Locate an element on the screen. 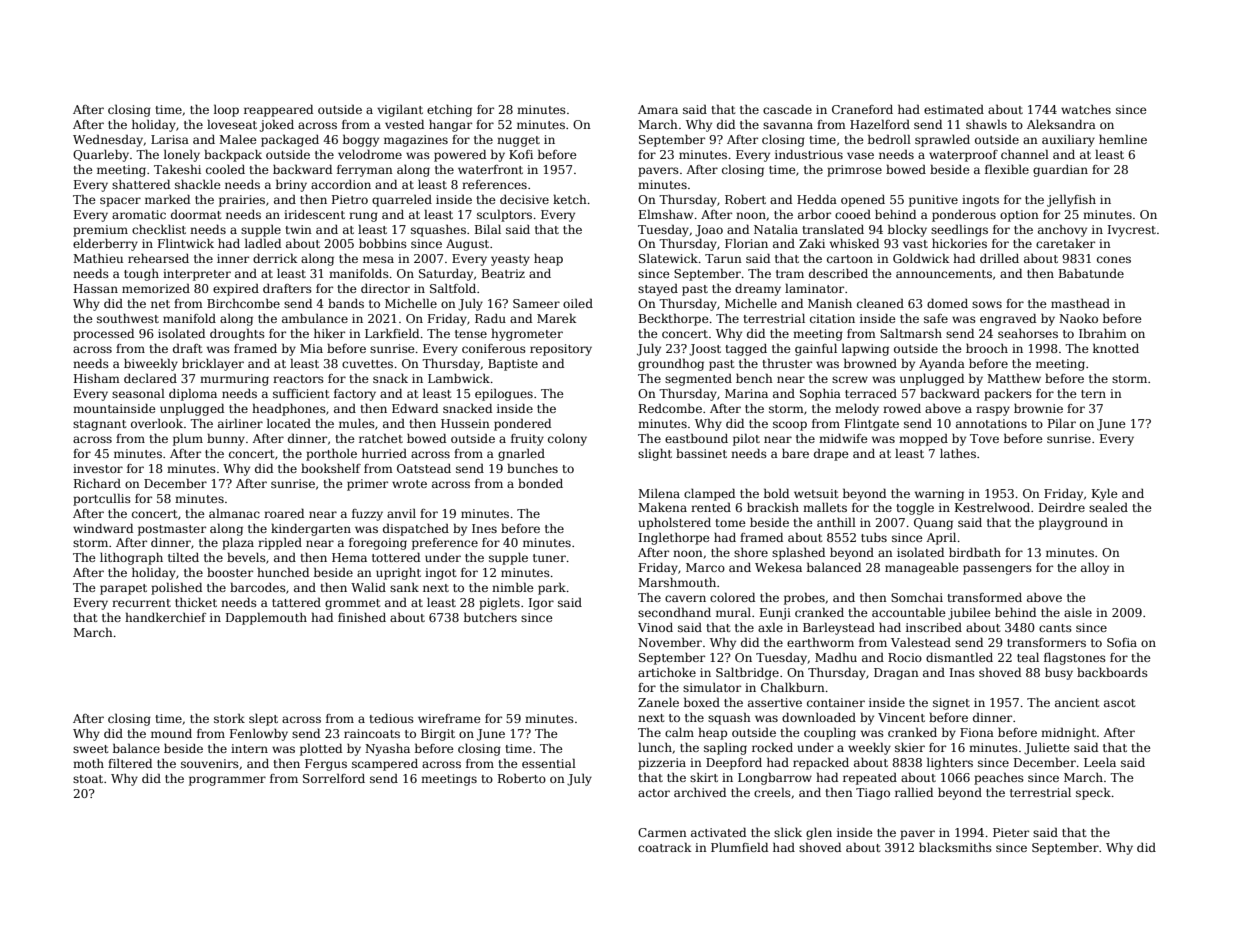 The width and height of the screenshot is (1233, 952). vigilant is located at coordinates (400, 110).
